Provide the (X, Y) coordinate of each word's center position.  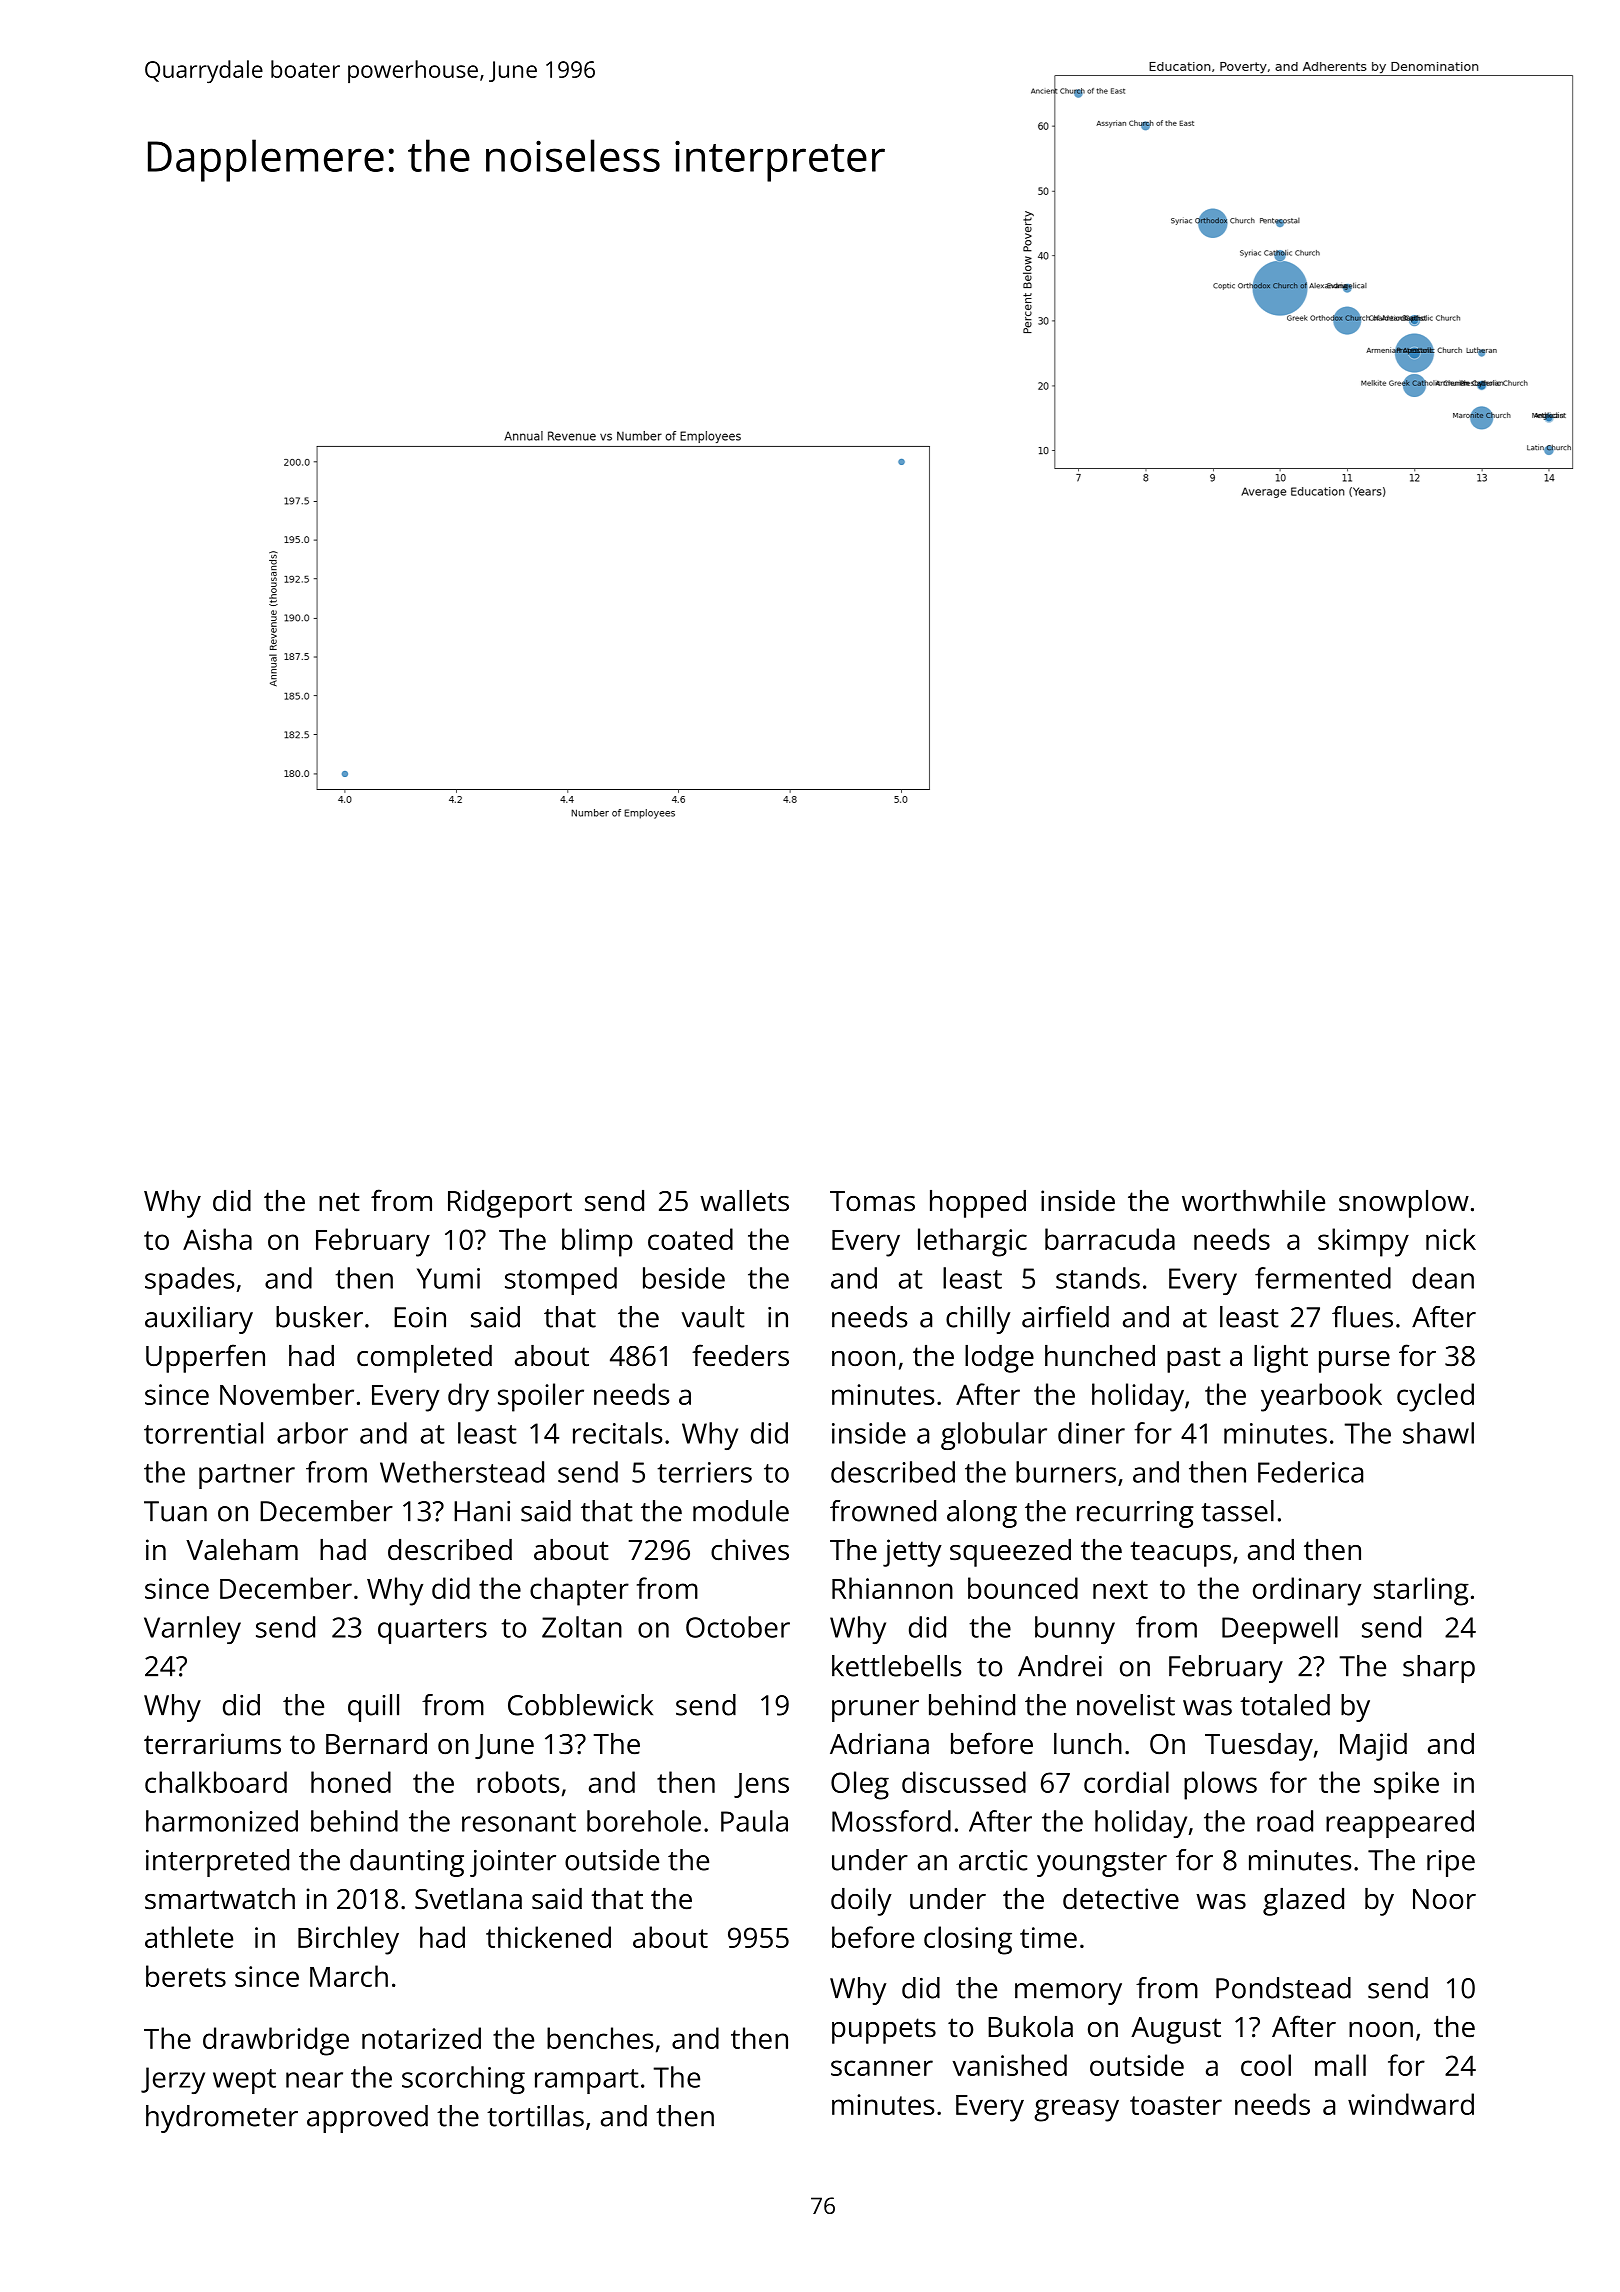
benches (600, 2038)
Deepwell (1280, 1630)
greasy (1076, 2110)
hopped (978, 1204)
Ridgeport (510, 1204)
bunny (1075, 1630)
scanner (882, 2068)
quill (373, 1708)
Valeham (242, 1550)
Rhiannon (892, 1588)
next (1120, 1589)
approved (367, 2119)
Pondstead (1283, 1988)
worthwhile (1253, 1200)
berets (186, 1976)
